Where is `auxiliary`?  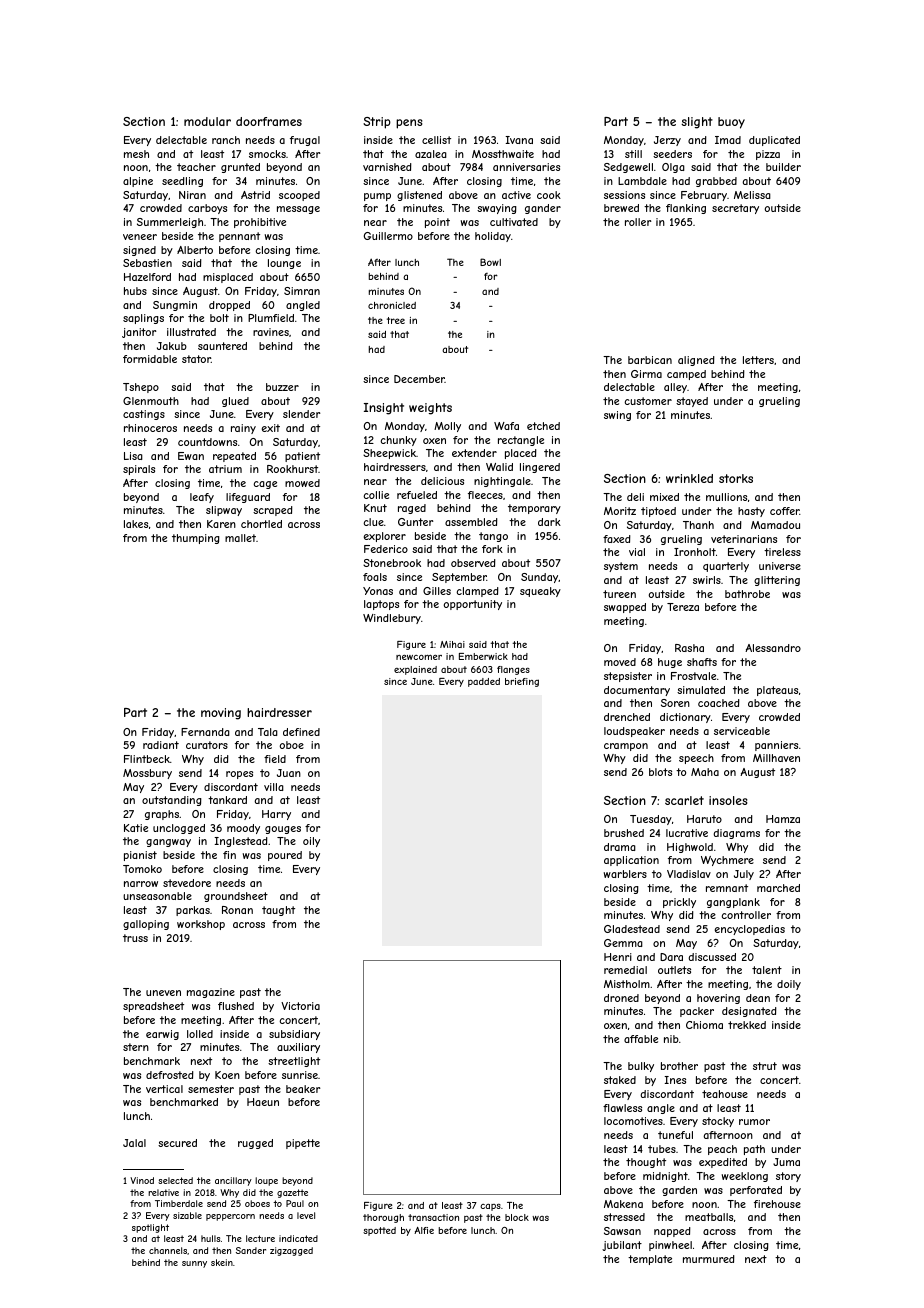 auxiliary is located at coordinates (298, 1048).
